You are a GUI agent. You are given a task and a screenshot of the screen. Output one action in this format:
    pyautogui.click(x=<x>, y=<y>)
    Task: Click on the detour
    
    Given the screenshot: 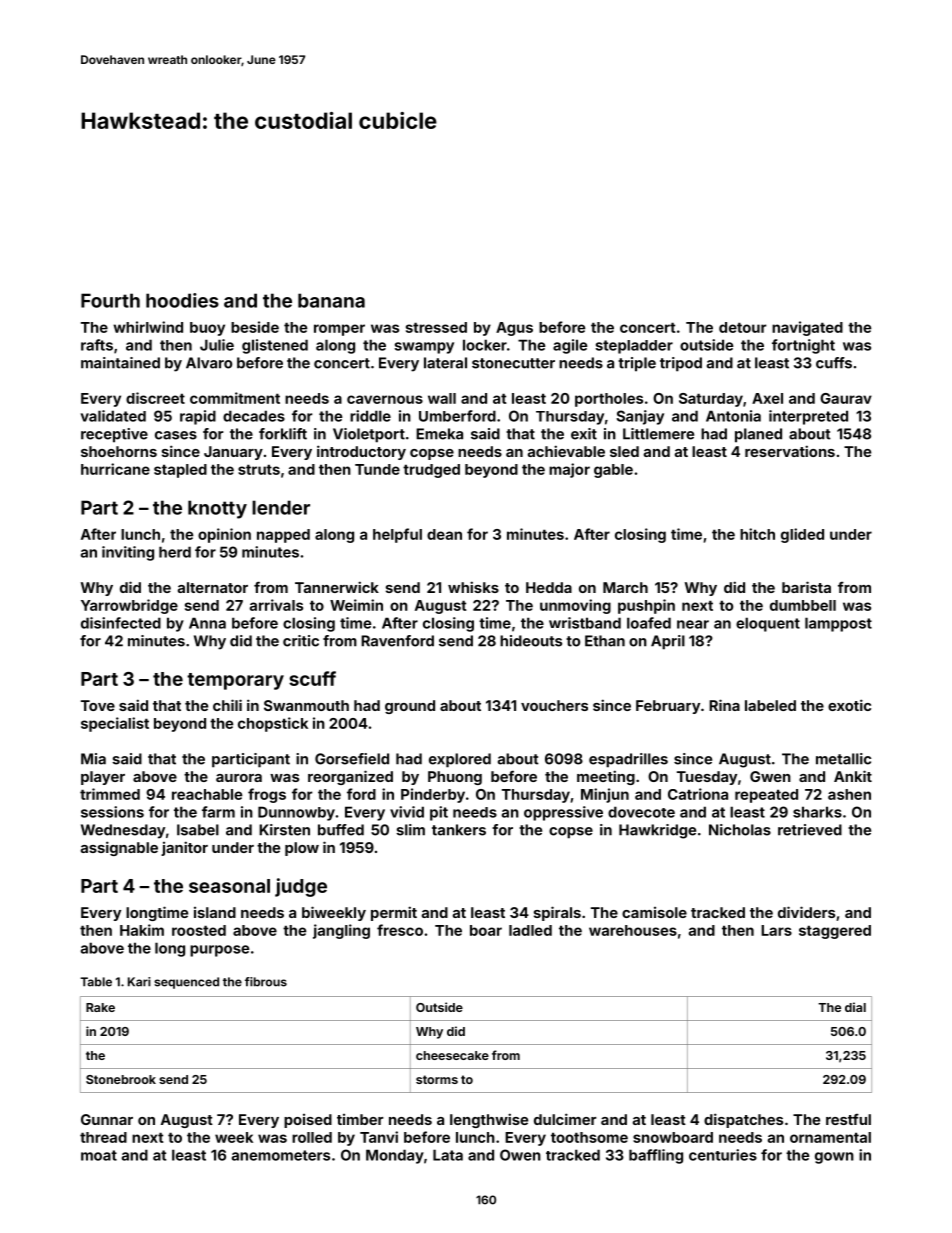 What is the action you would take?
    pyautogui.click(x=743, y=327)
